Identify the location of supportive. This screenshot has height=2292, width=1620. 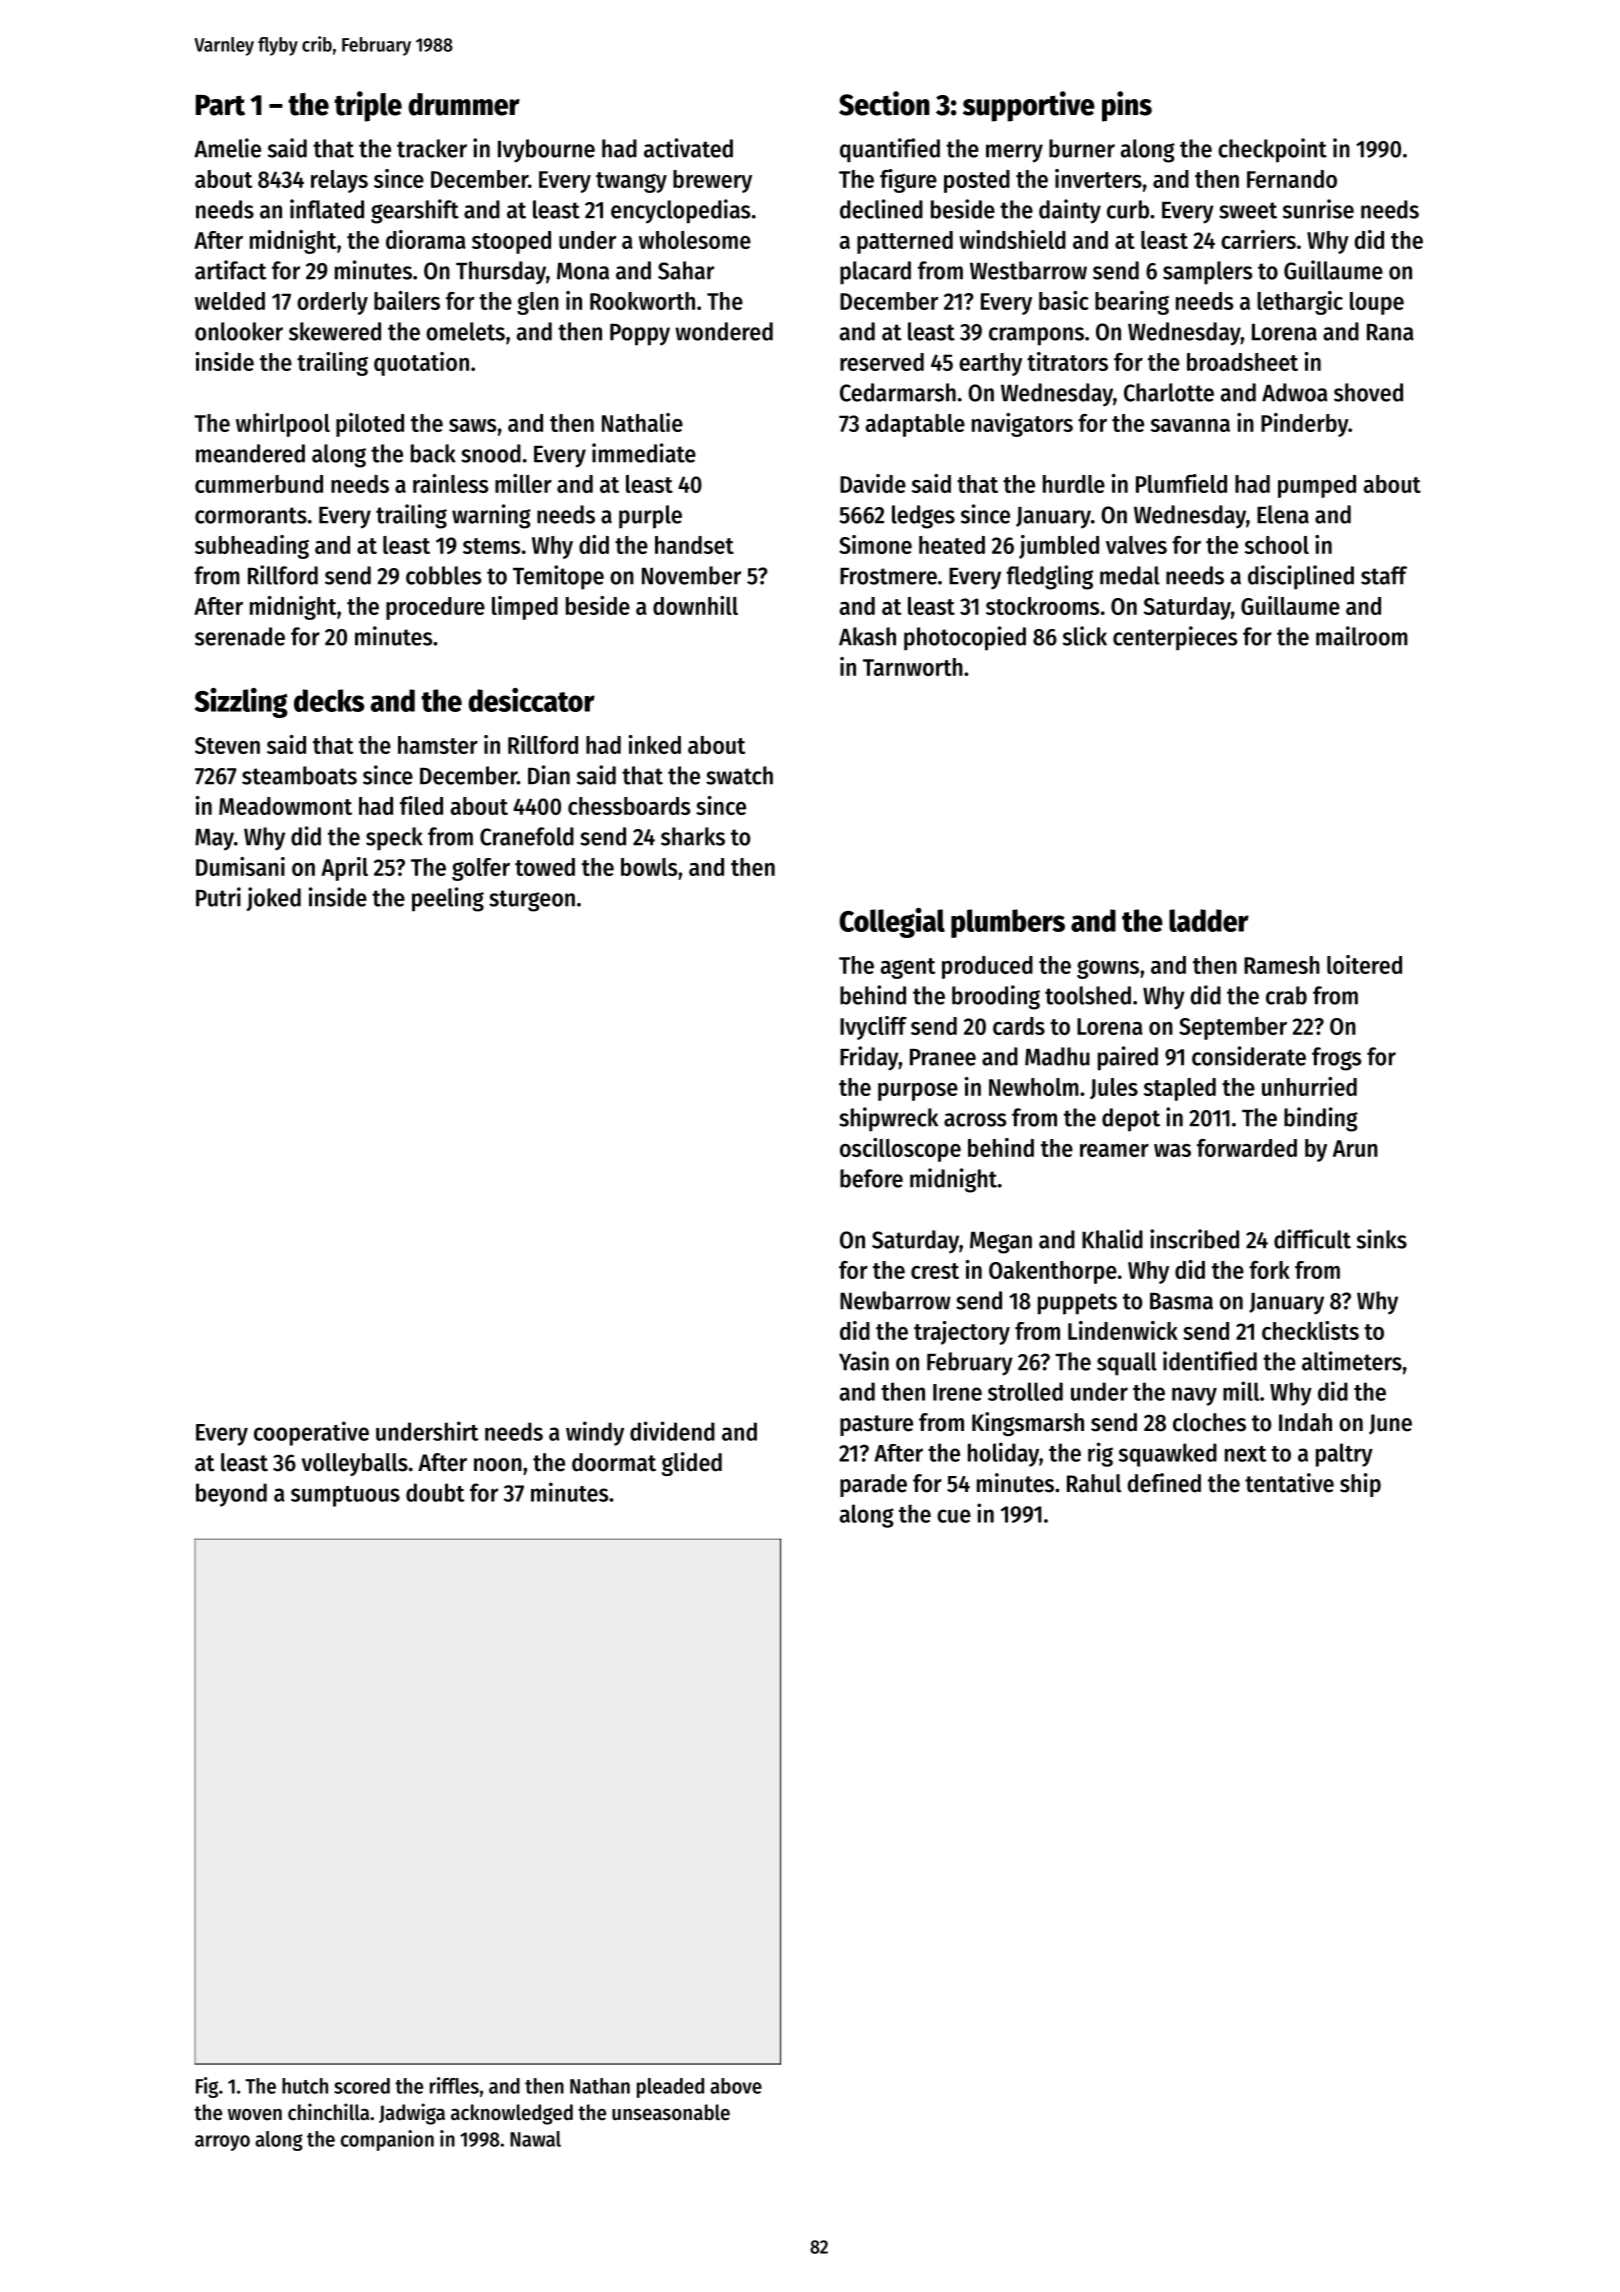
(1029, 106).
